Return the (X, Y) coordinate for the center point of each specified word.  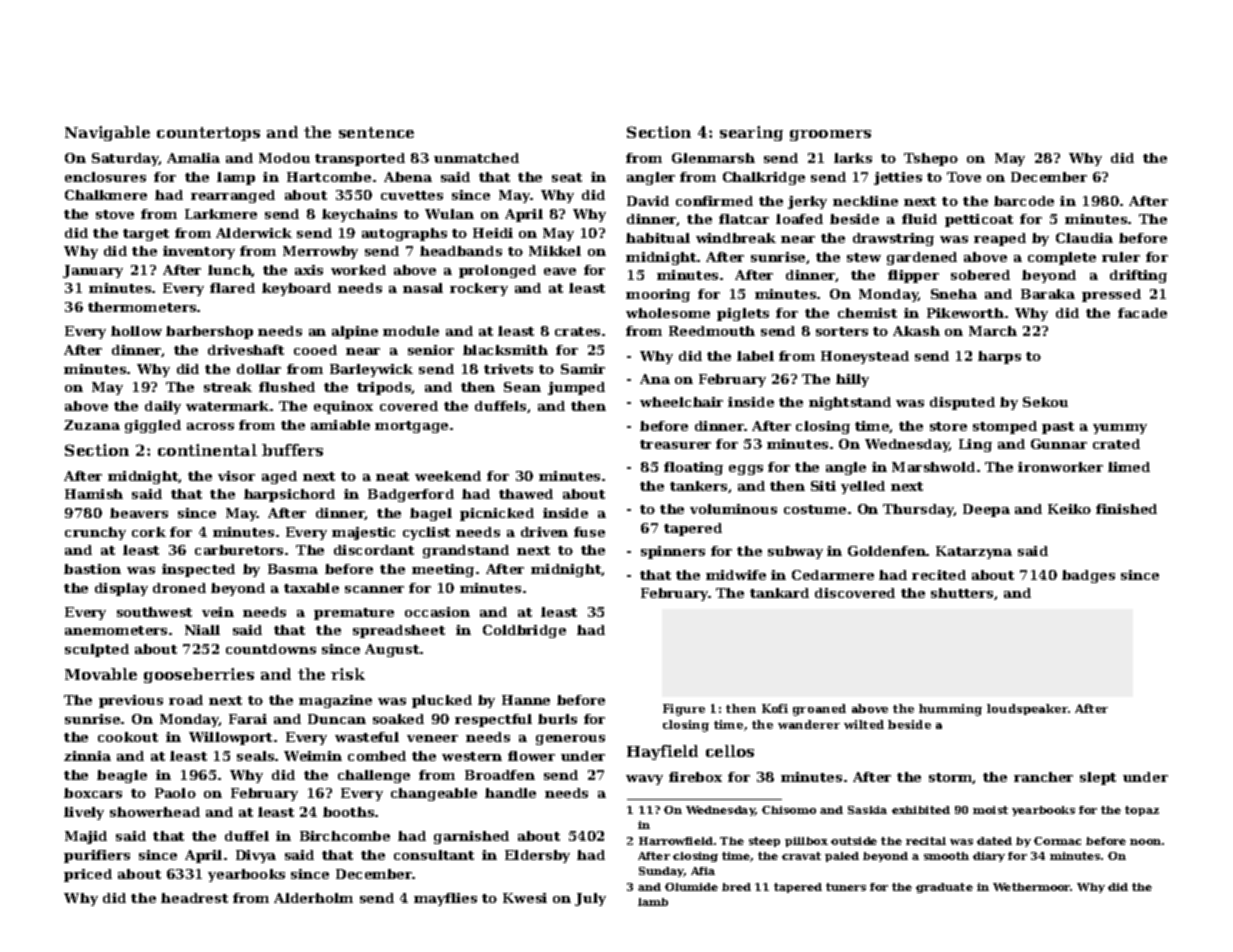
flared (232, 288)
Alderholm (313, 898)
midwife (736, 575)
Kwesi (525, 898)
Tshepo (931, 159)
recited (939, 575)
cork (149, 532)
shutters (962, 593)
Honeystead (865, 357)
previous (131, 701)
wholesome (668, 313)
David (648, 201)
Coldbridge (524, 631)
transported (360, 159)
